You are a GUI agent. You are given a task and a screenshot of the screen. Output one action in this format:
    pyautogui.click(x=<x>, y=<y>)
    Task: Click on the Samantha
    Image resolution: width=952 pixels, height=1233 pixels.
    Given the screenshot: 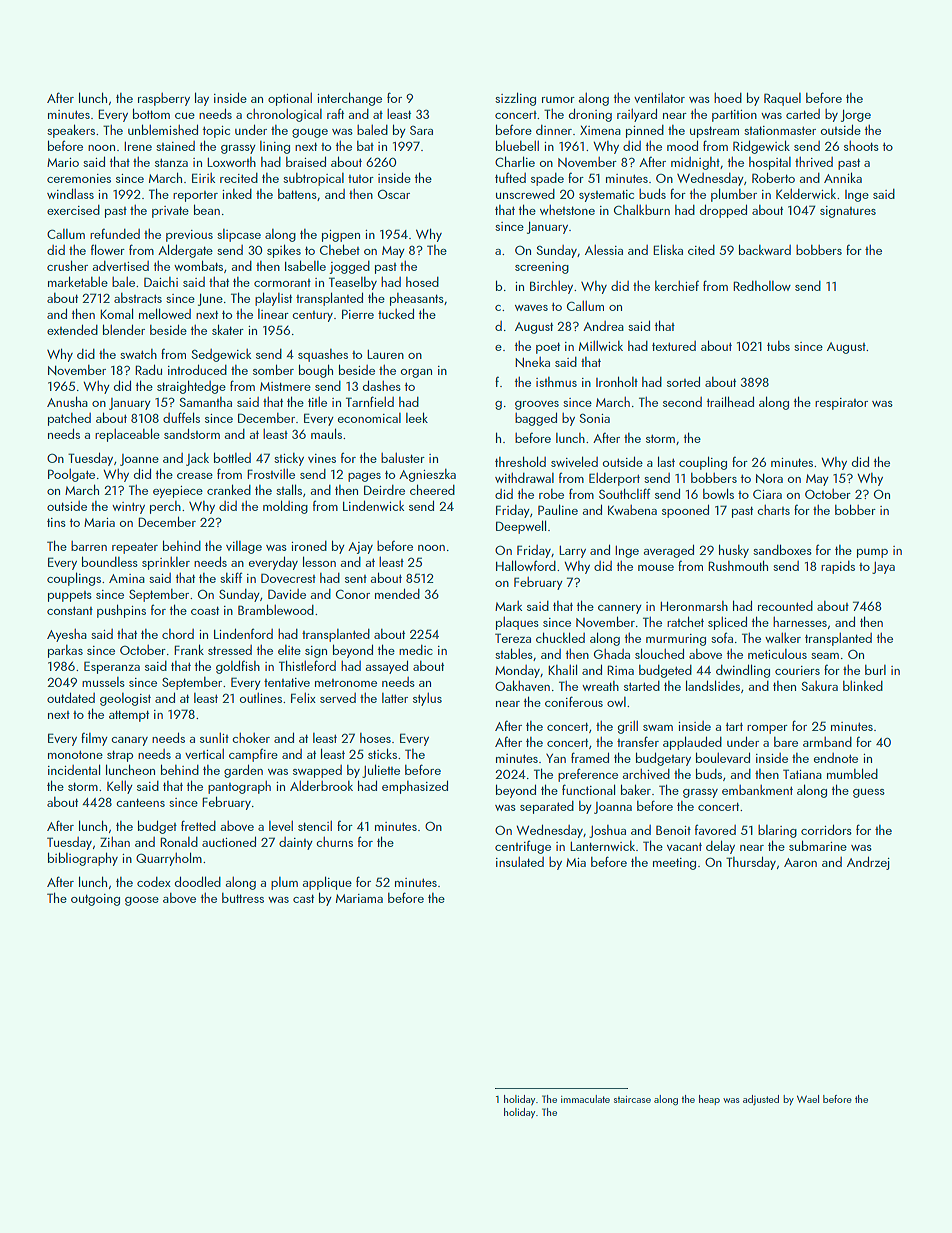 What is the action you would take?
    pyautogui.click(x=206, y=402)
